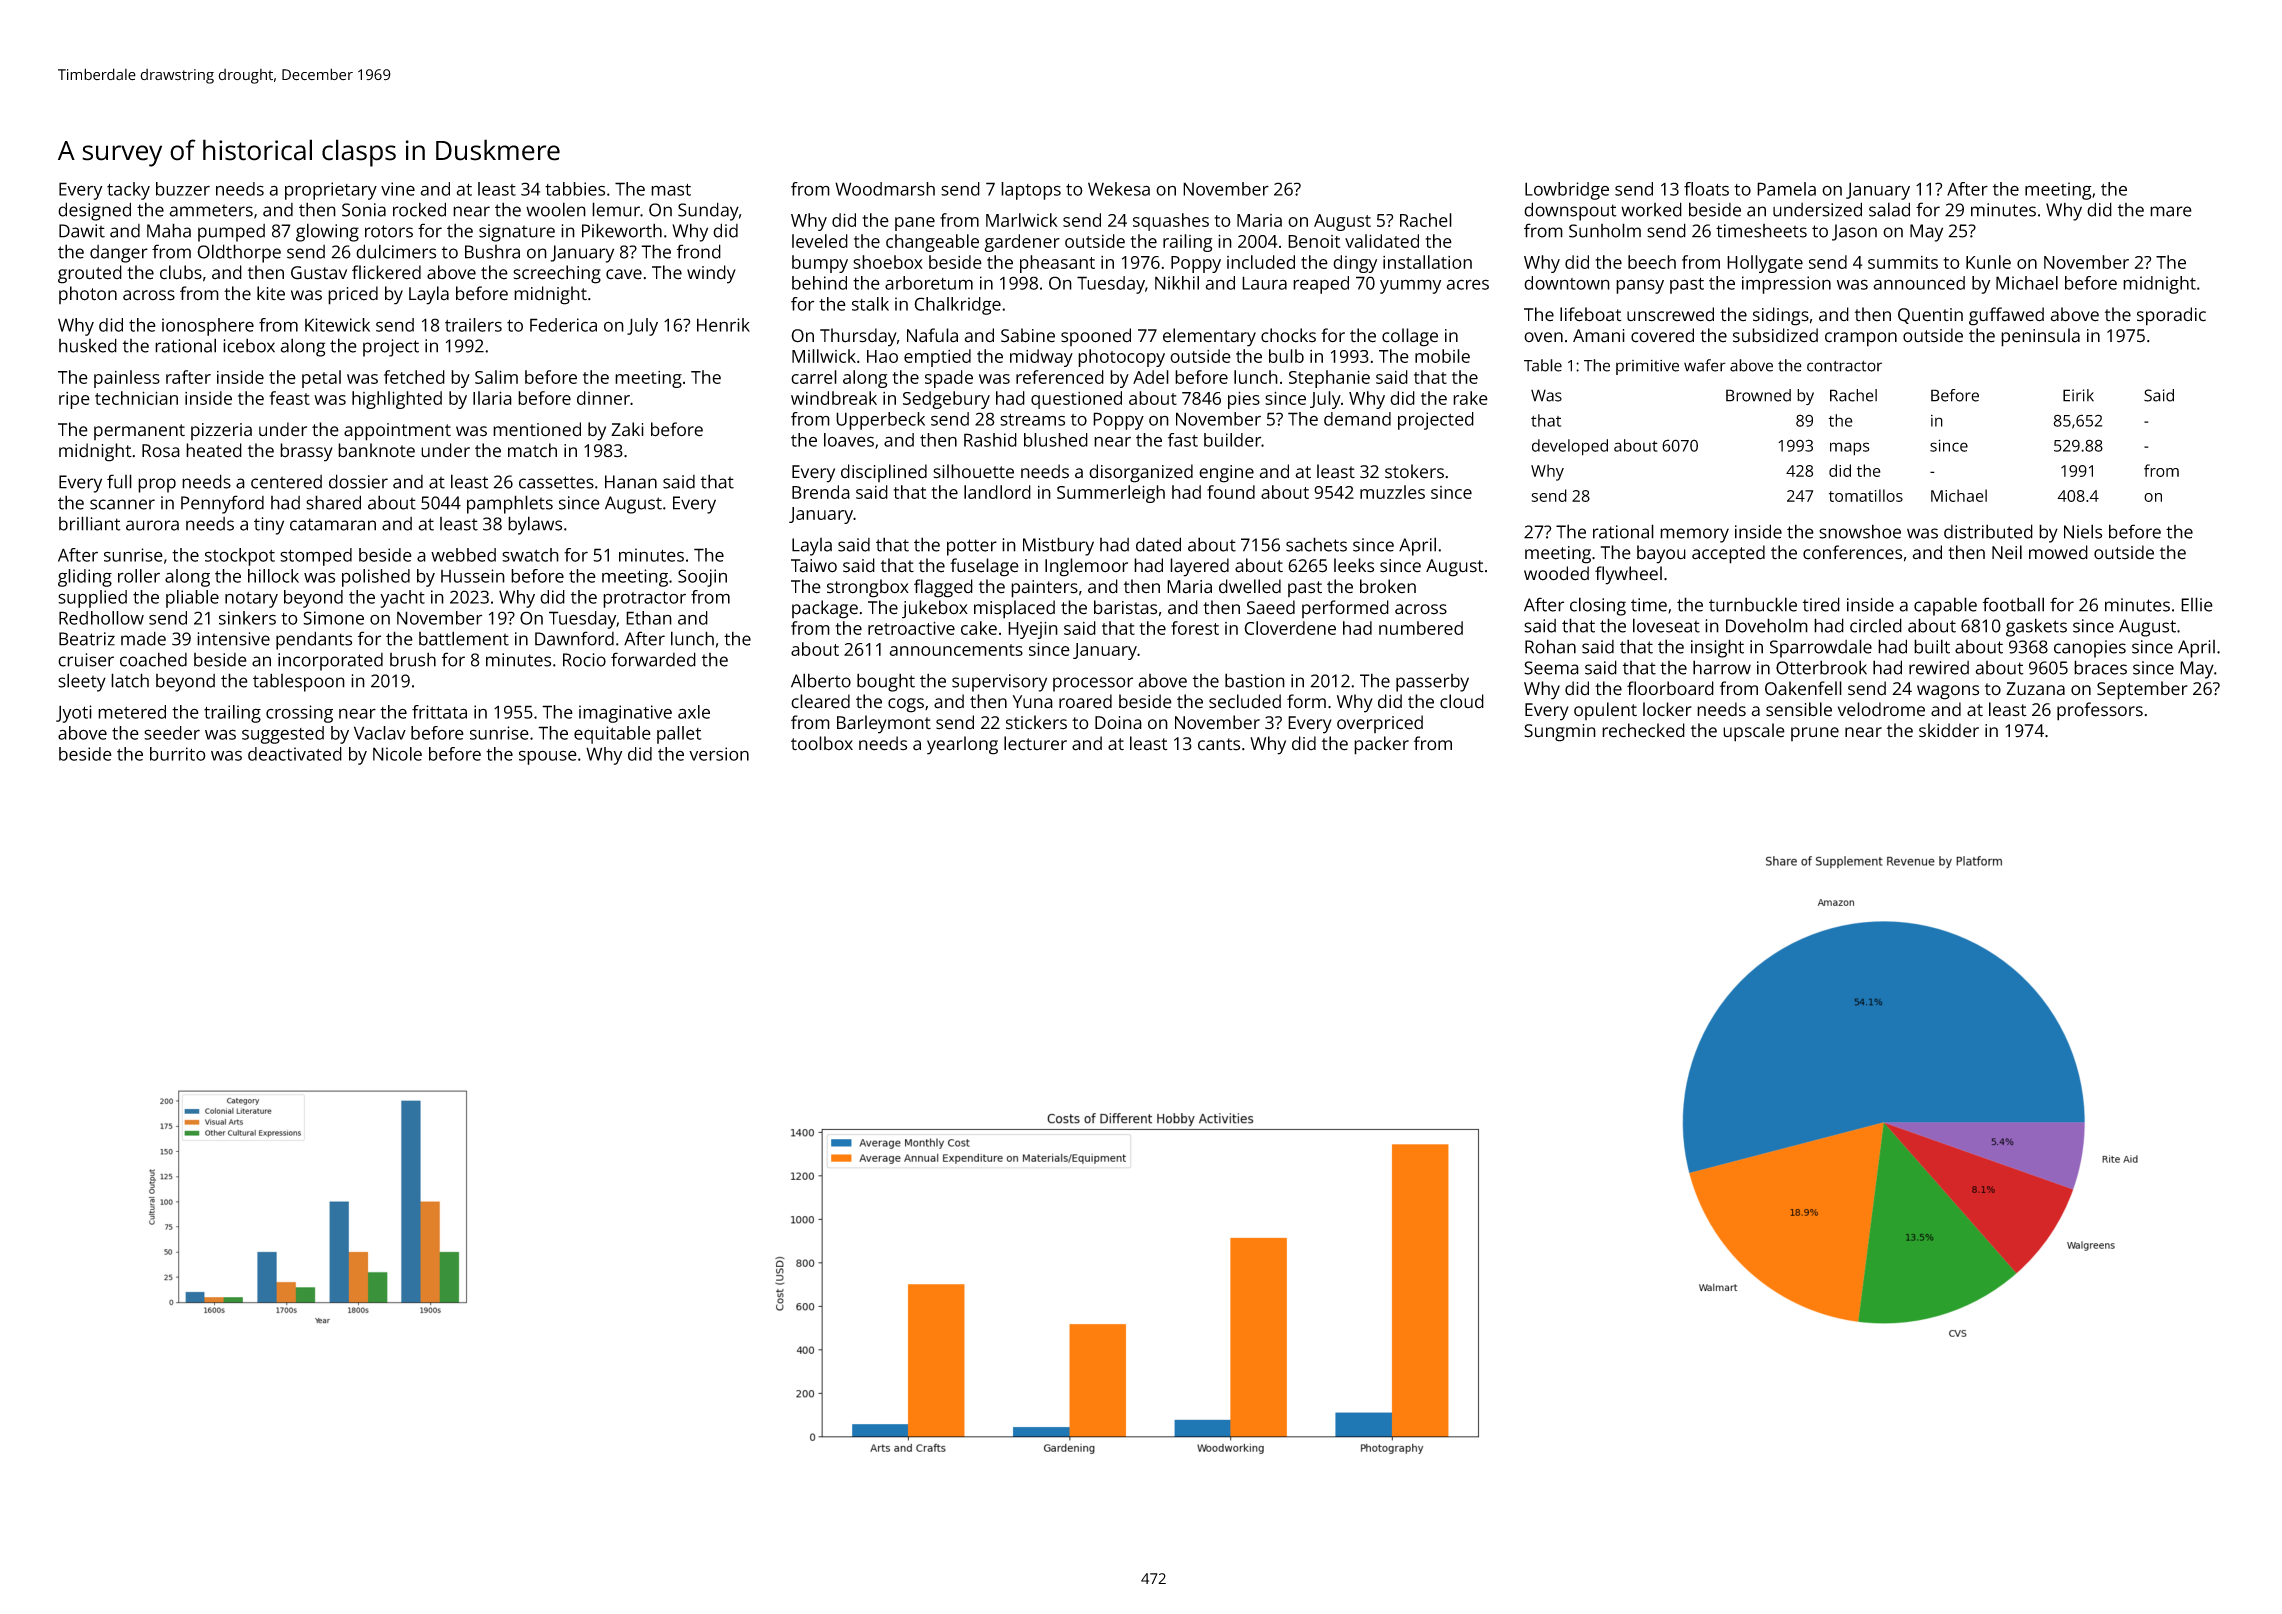  What do you see at coordinates (603, 398) in the image?
I see `dinner` at bounding box center [603, 398].
